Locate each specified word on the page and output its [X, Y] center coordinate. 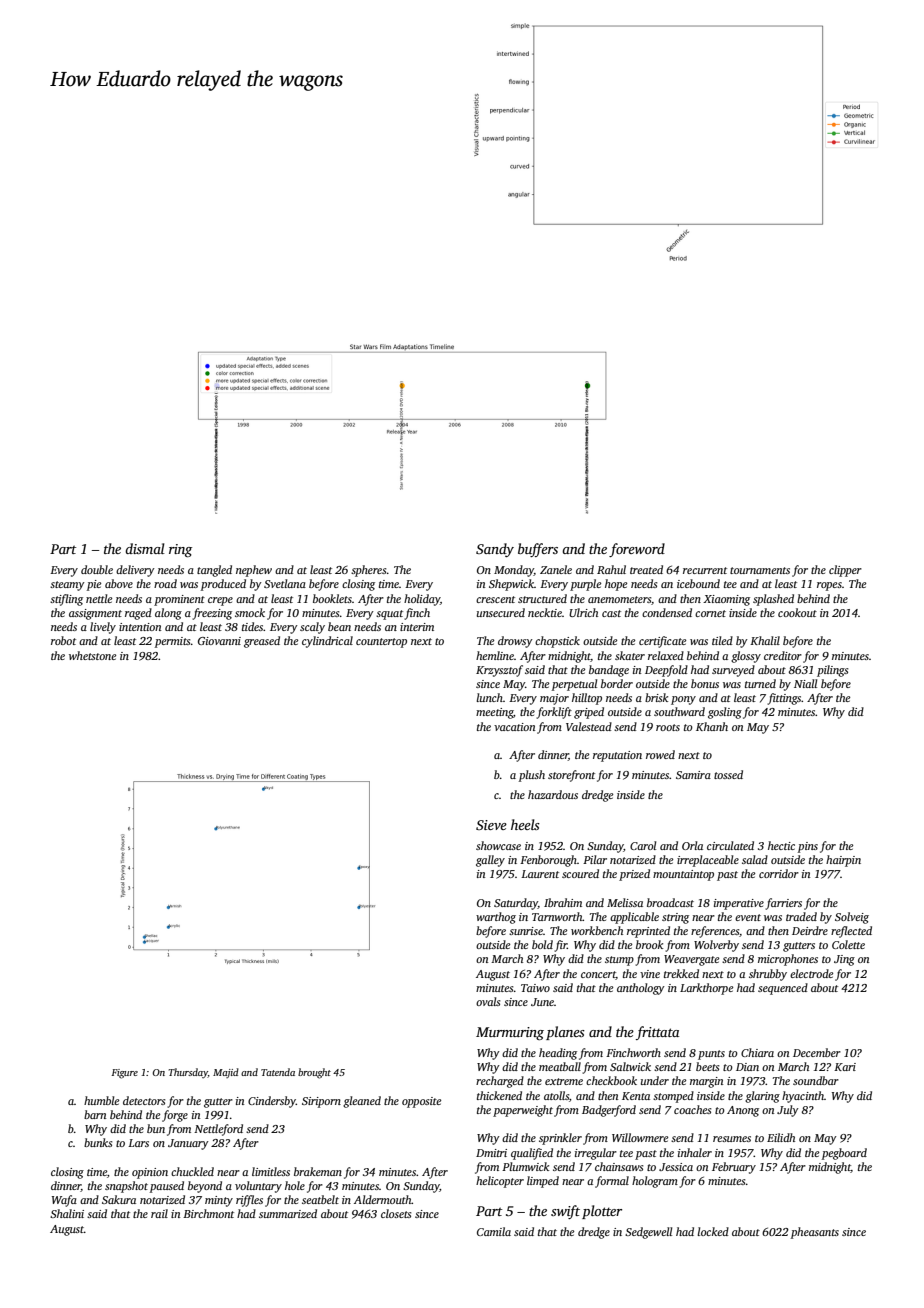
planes [565, 1033]
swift [565, 1212]
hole [295, 1185]
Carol [643, 845]
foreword [637, 550]
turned [760, 683]
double [97, 569]
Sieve [491, 825]
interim [417, 627]
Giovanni [219, 641]
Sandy [495, 550]
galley [490, 861]
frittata [657, 1033]
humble [101, 1100]
